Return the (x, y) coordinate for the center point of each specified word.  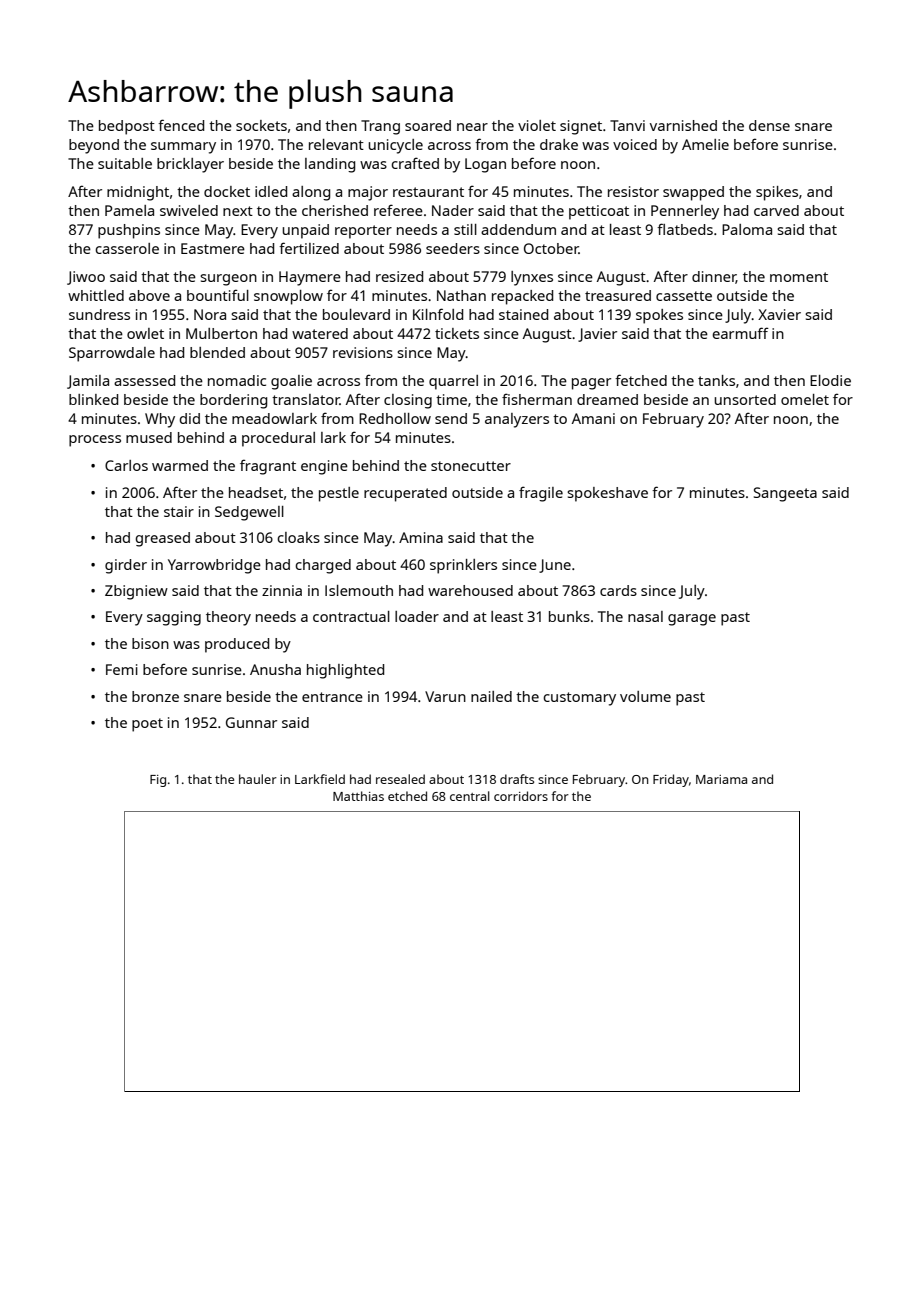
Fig (158, 781)
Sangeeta (785, 494)
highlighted (345, 671)
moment (799, 277)
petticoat (599, 212)
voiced (635, 144)
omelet (805, 399)
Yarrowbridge (214, 566)
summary (183, 148)
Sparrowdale (112, 354)
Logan (485, 165)
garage (692, 620)
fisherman (537, 399)
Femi (122, 669)
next (238, 211)
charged (323, 566)
